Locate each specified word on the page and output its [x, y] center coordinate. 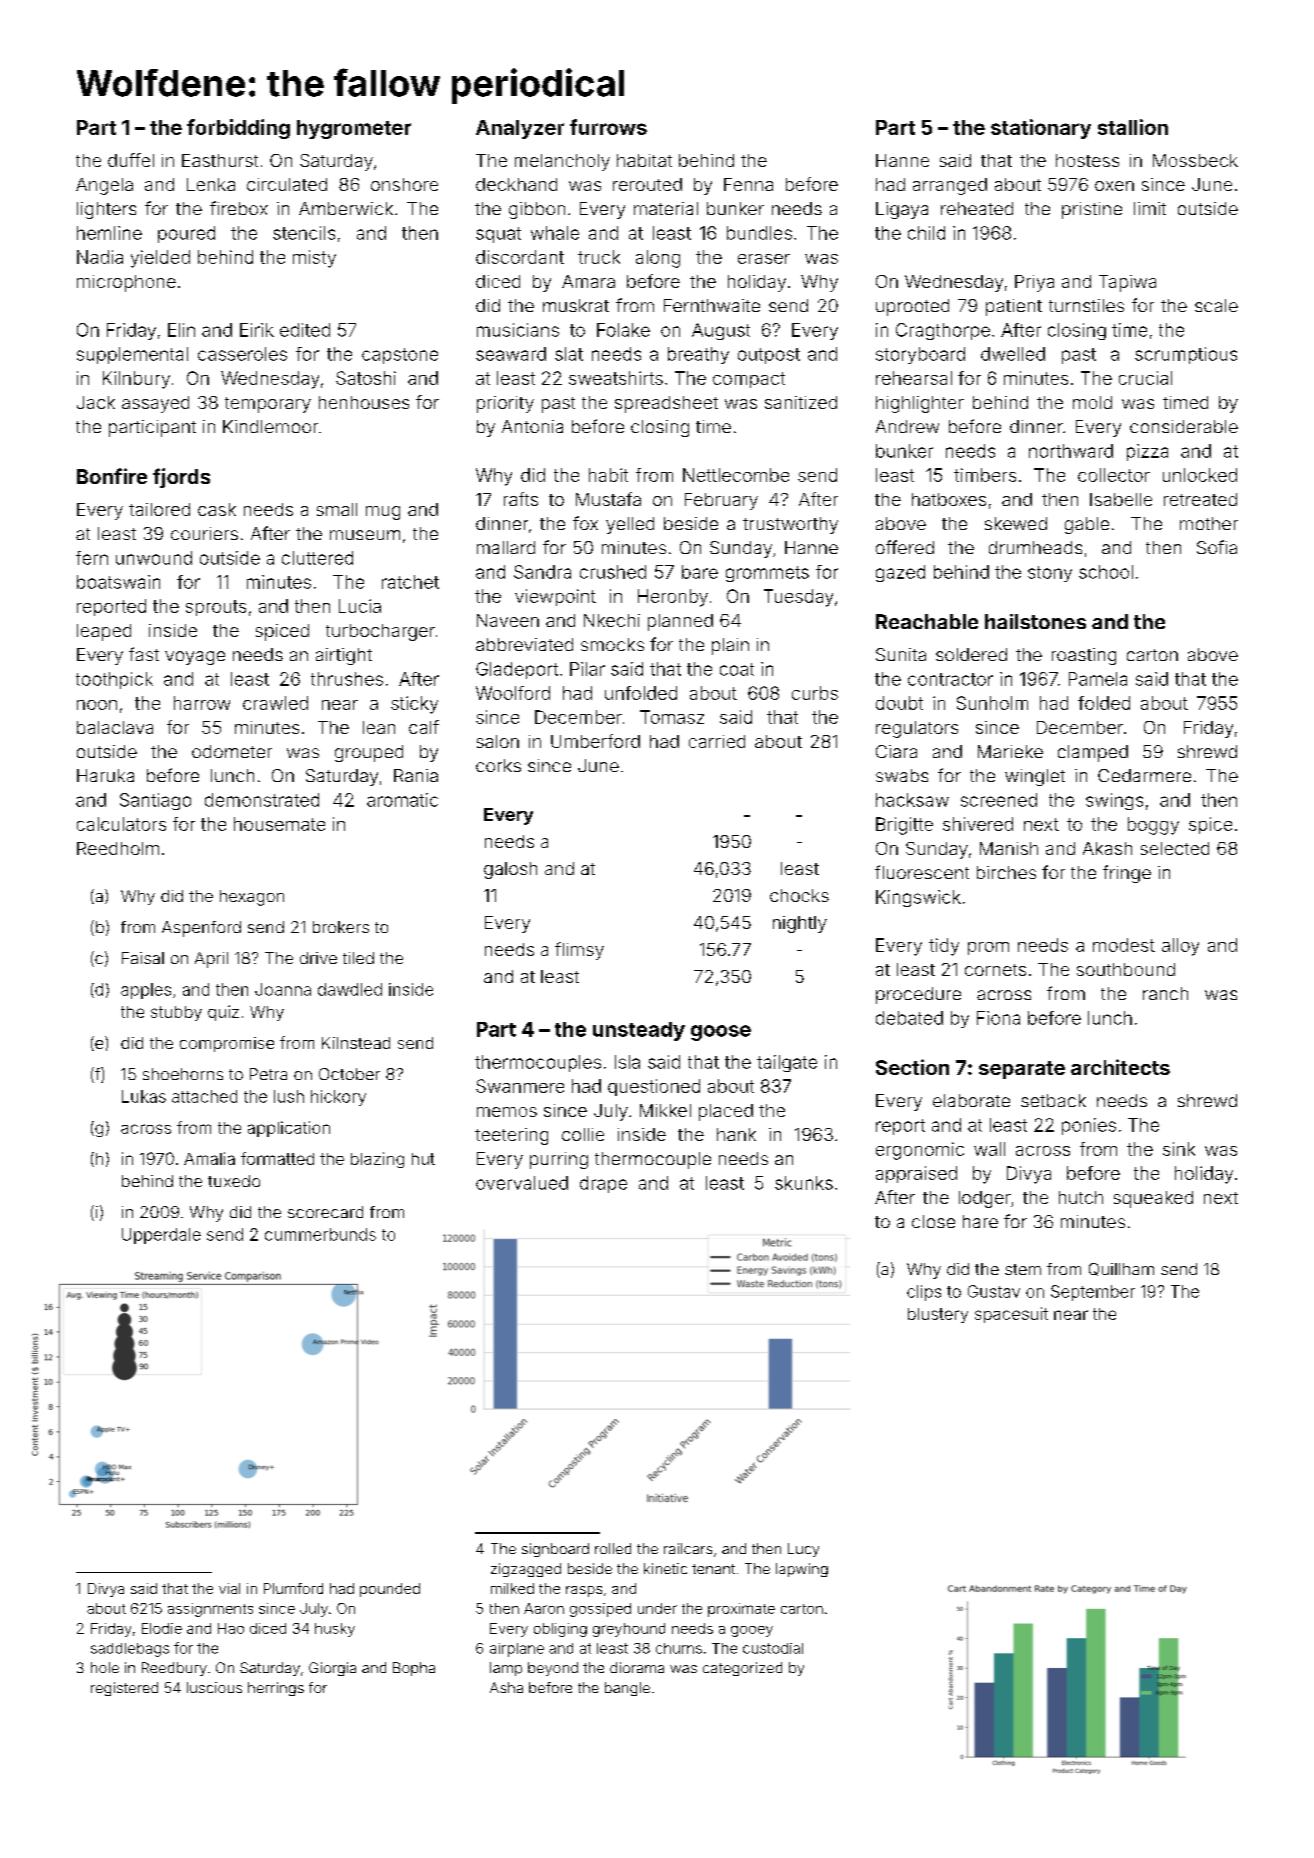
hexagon [252, 898]
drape [603, 1184]
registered [124, 1689]
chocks [799, 895]
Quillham [1121, 1269]
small [337, 509]
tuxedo [234, 1181]
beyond [553, 1669]
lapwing [802, 1570]
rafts [521, 499]
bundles [759, 233]
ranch [1165, 993]
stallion [1133, 127]
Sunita [901, 654]
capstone [400, 356]
